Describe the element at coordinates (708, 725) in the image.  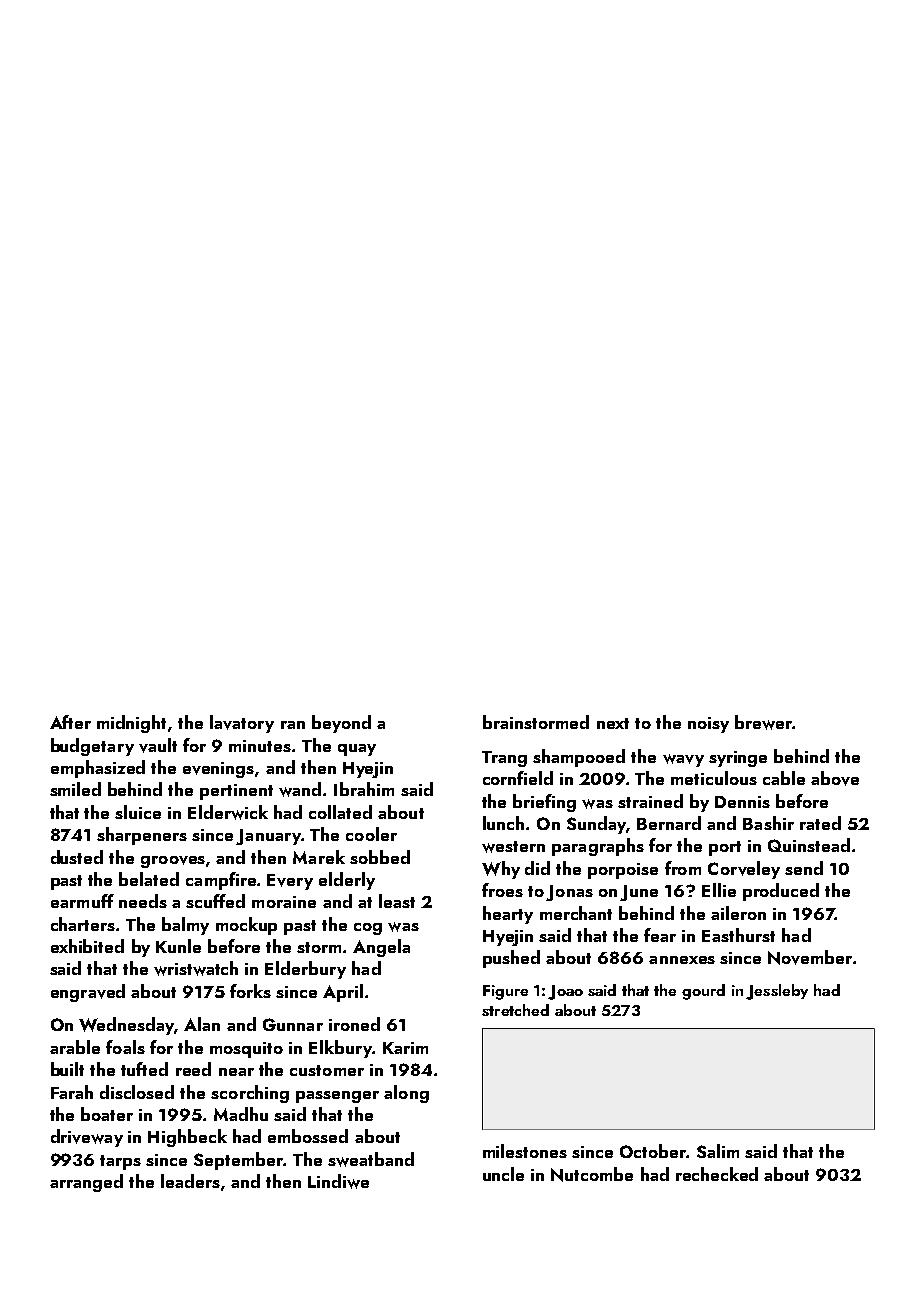
I see `noisy` at that location.
